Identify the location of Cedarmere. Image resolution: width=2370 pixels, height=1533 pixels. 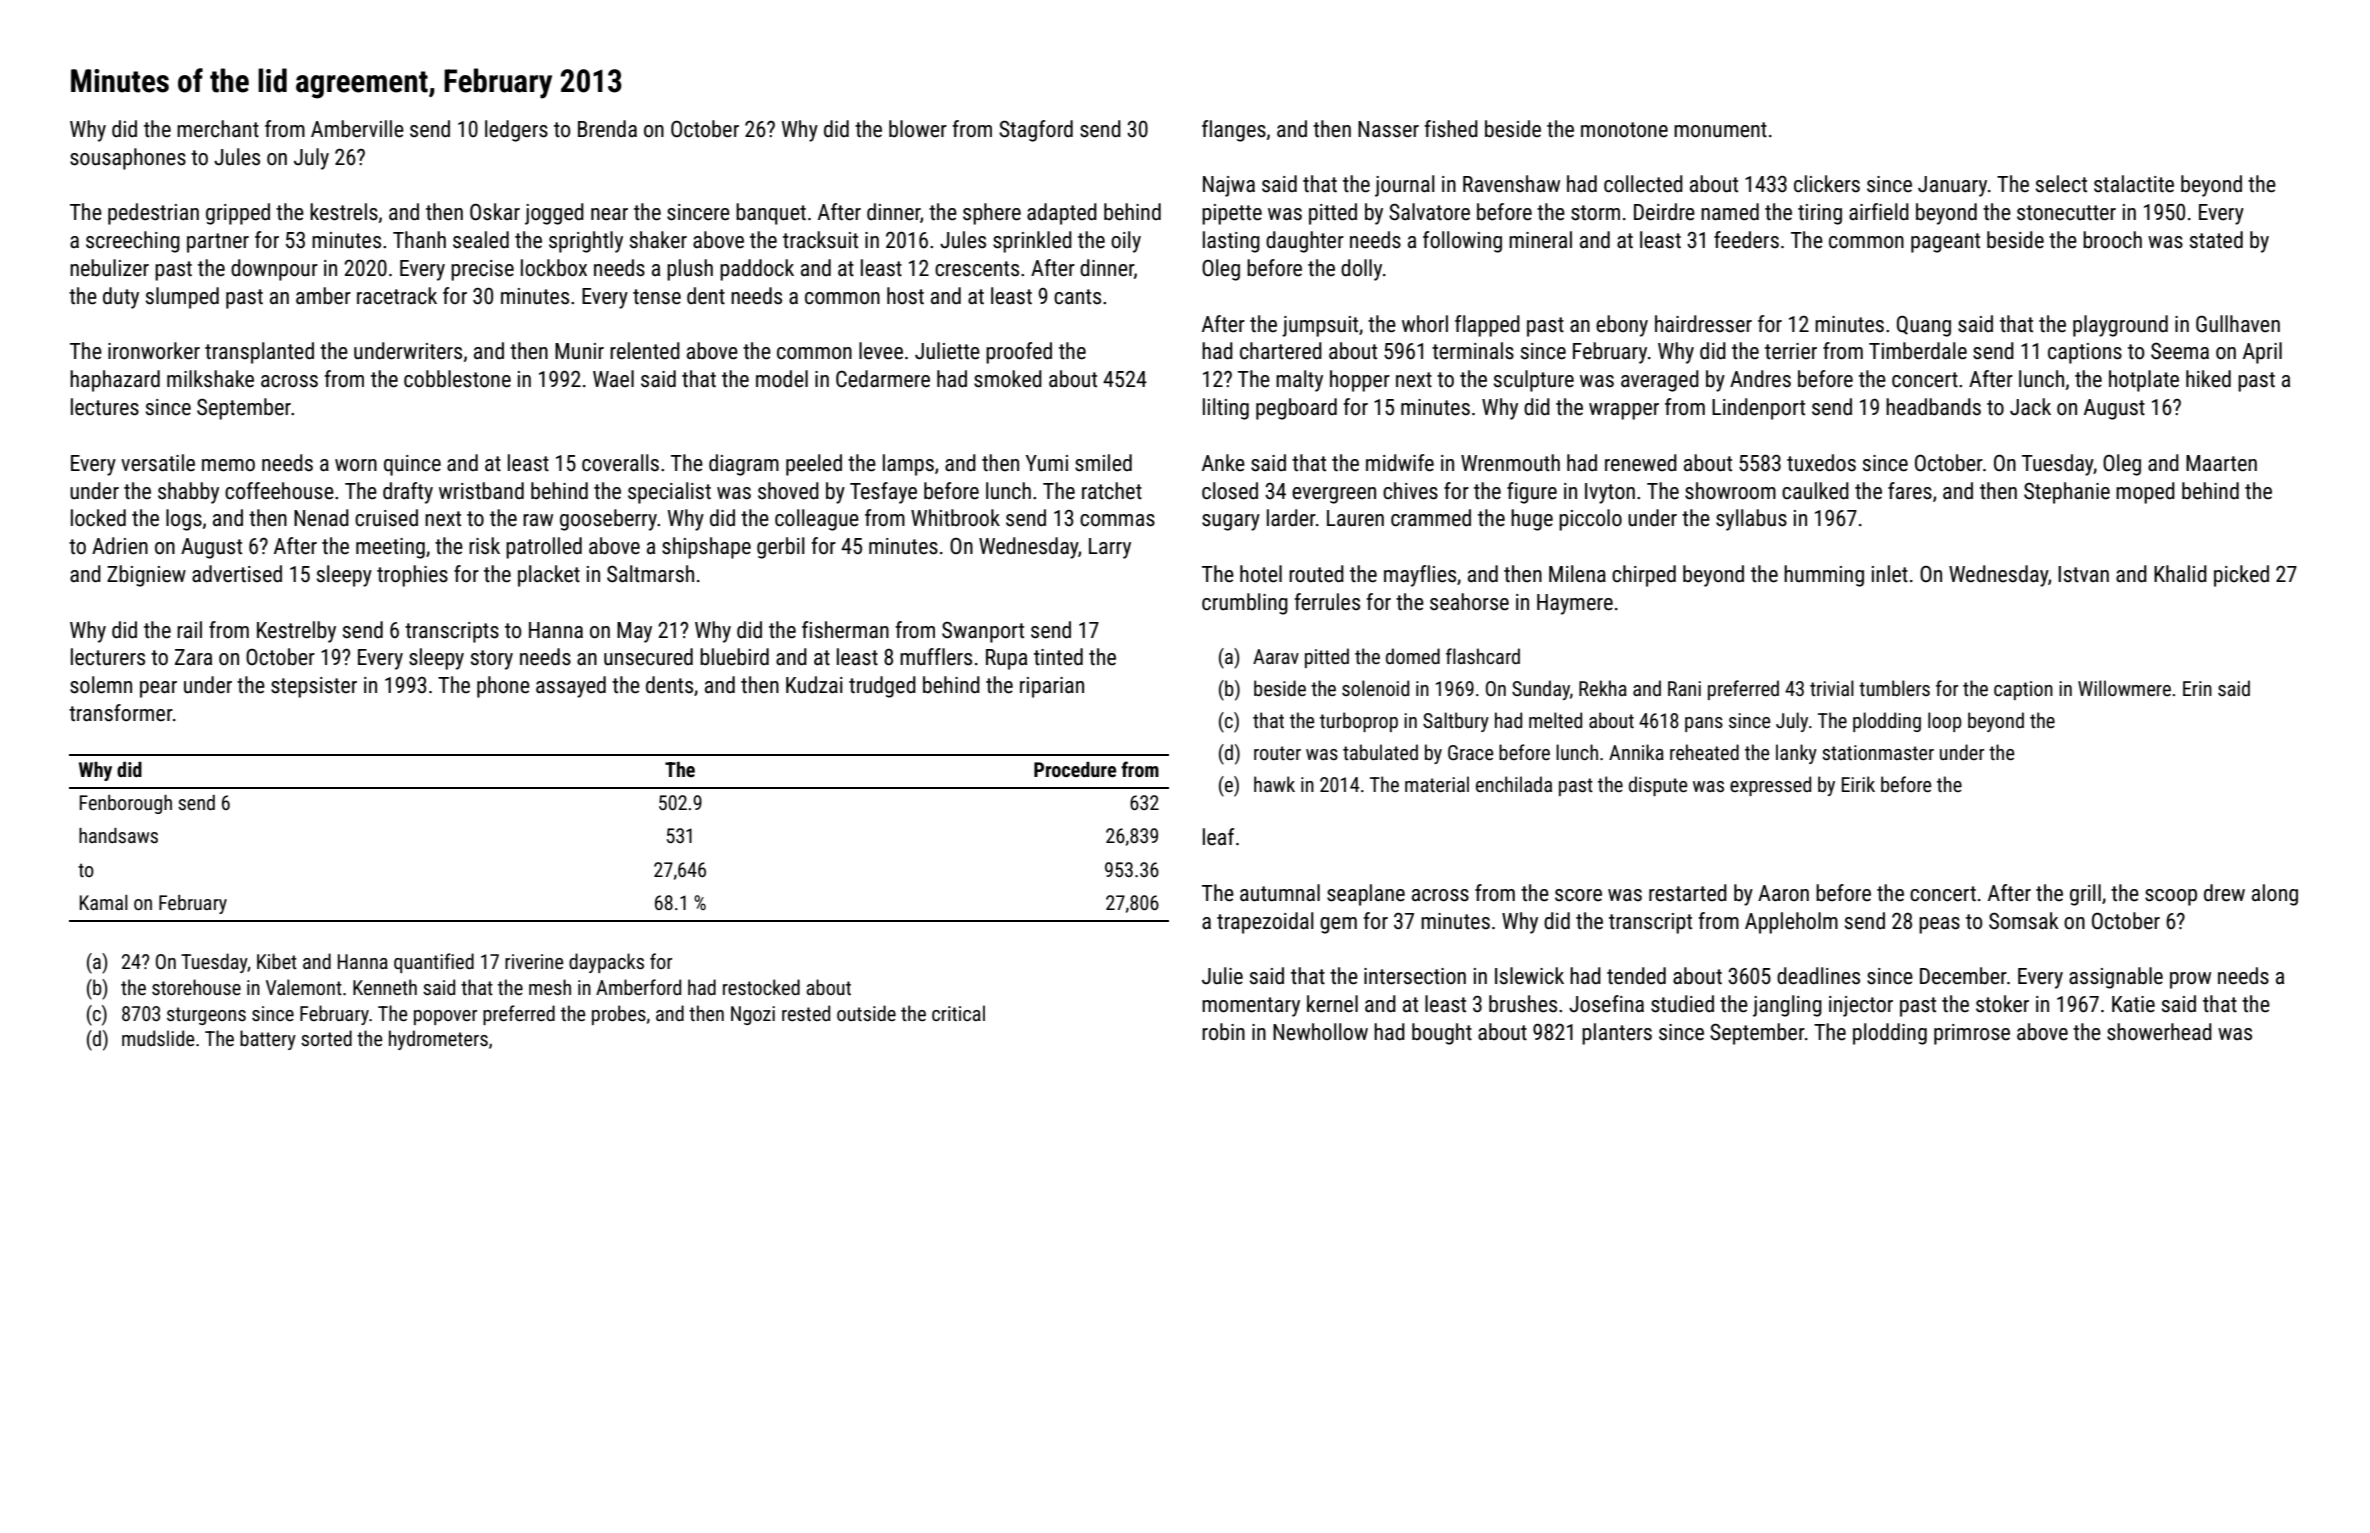
(883, 379).
